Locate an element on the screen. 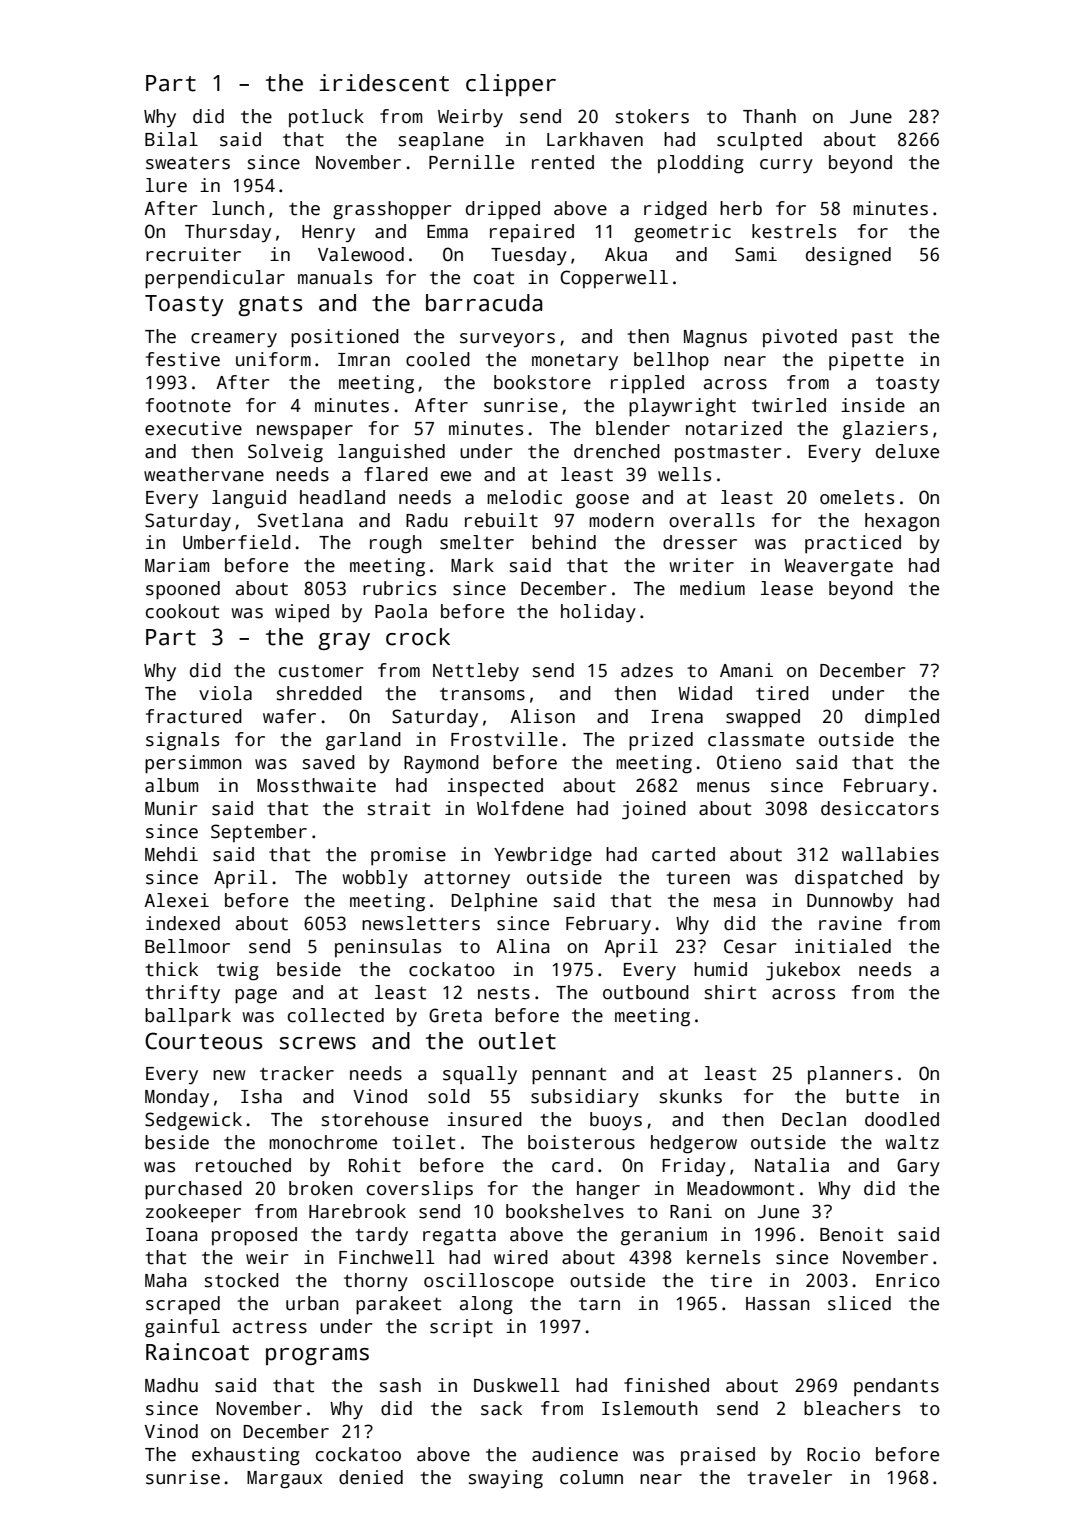 This screenshot has width=1085, height=1534. Margaux is located at coordinates (284, 1480).
